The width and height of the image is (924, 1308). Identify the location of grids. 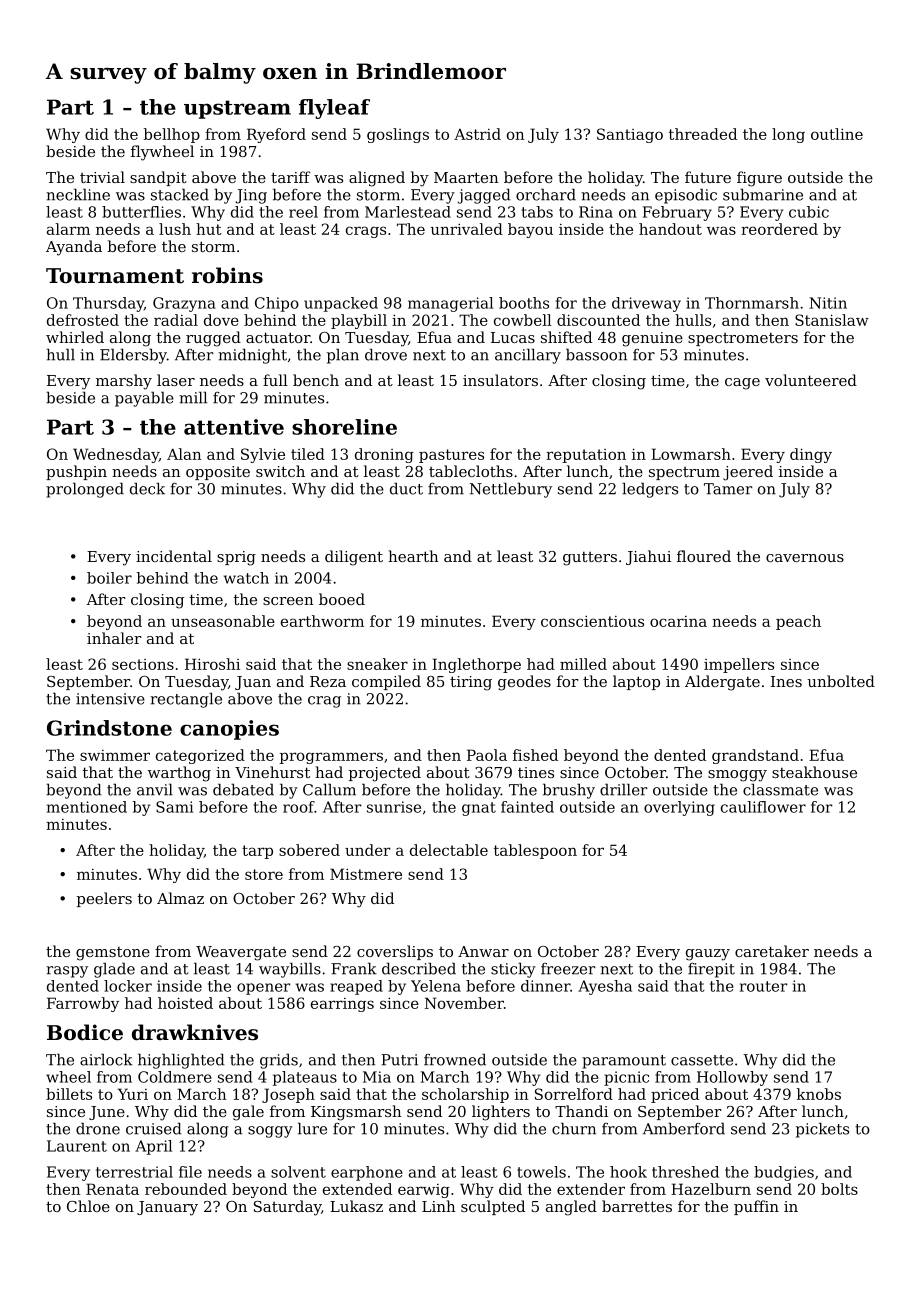
(279, 1061).
